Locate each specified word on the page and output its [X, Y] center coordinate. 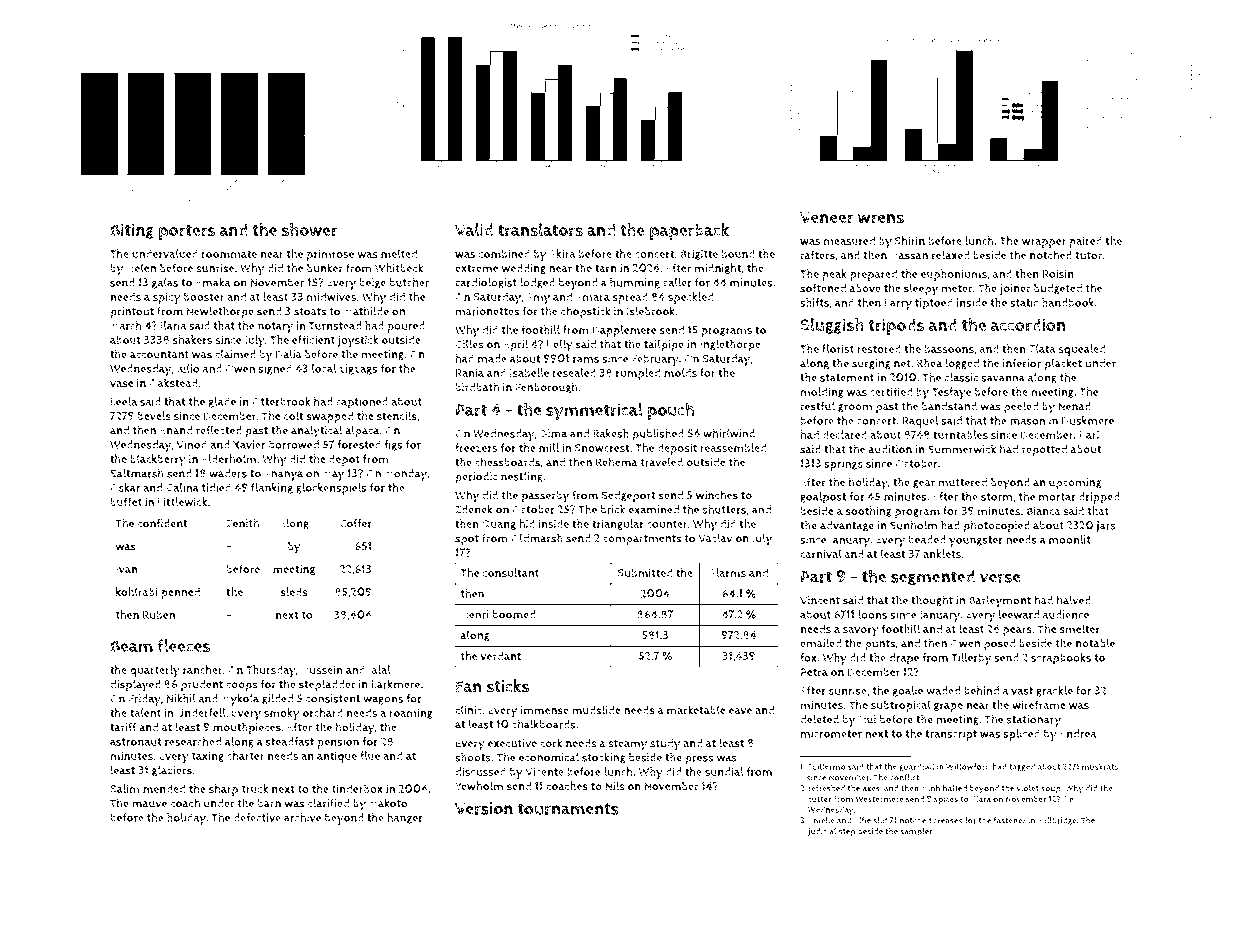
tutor [1089, 255]
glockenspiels [331, 489]
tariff [123, 727]
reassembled [733, 448]
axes [871, 789]
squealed [1082, 350]
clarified [328, 803]
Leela [123, 401]
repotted [1044, 451]
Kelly [560, 345]
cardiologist [486, 283]
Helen [141, 267]
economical [549, 757]
